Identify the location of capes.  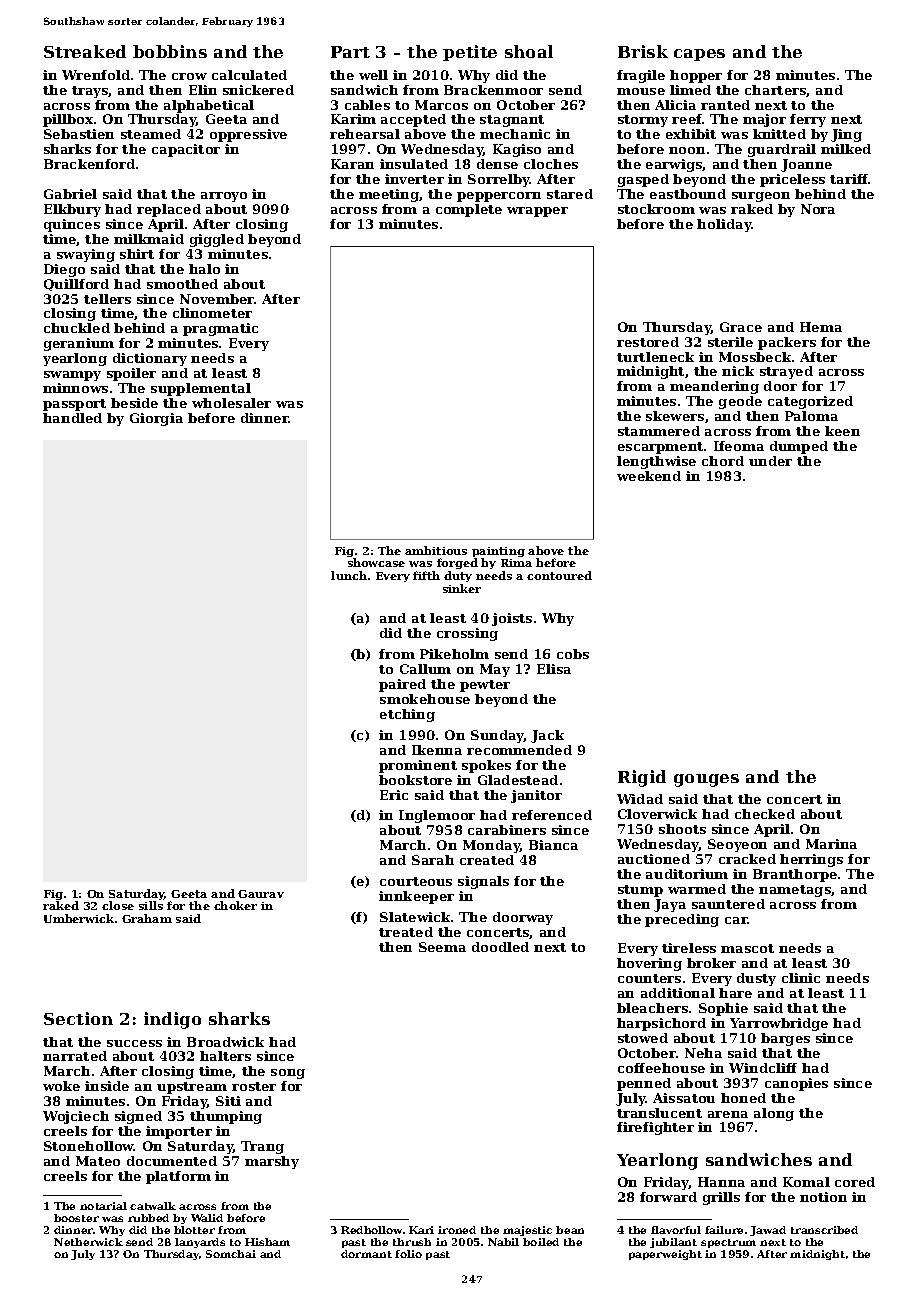
(699, 55).
